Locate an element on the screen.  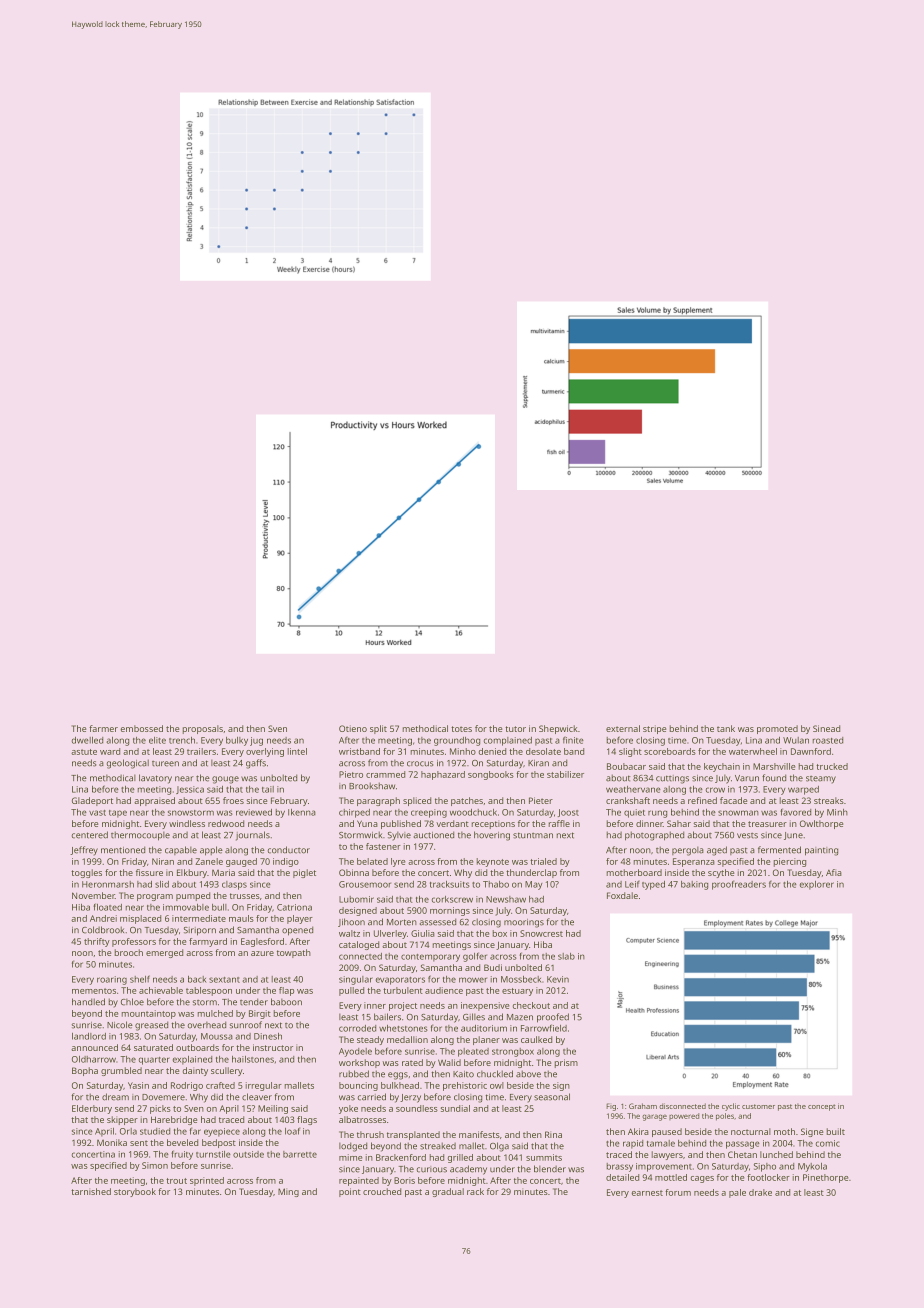
opened is located at coordinates (297, 931).
